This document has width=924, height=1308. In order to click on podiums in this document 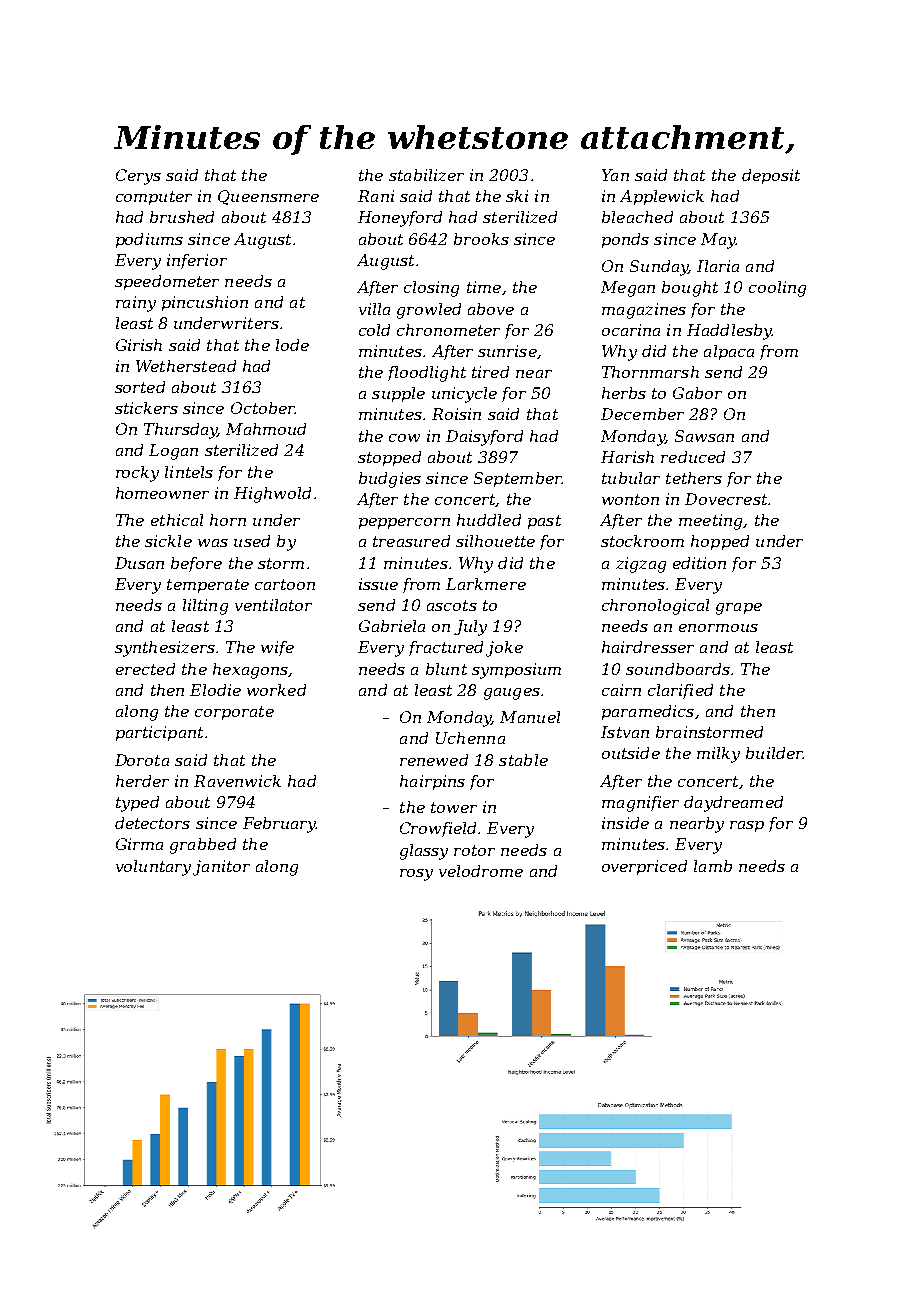, I will do `click(149, 240)`.
